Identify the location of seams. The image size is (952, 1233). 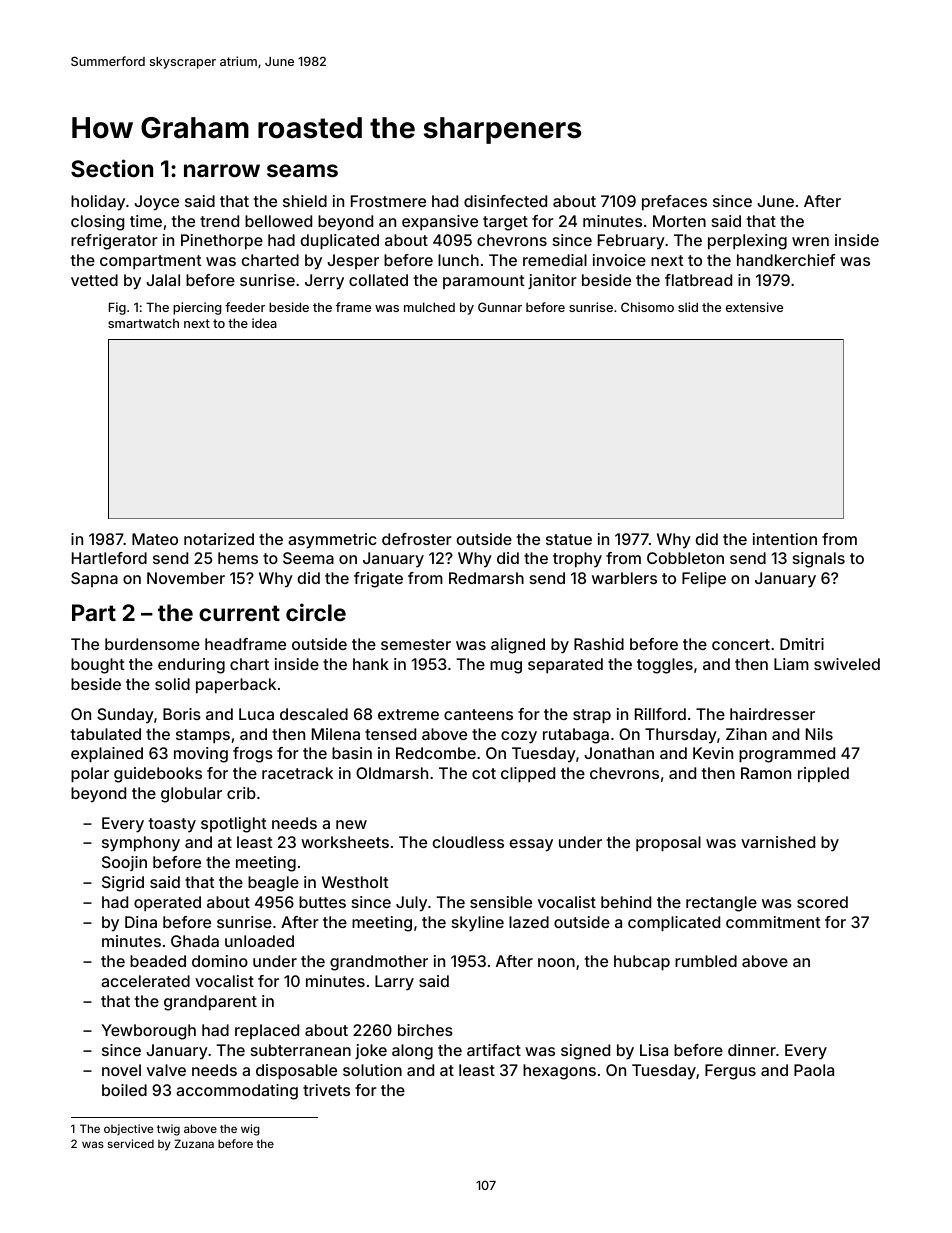
(302, 170).
